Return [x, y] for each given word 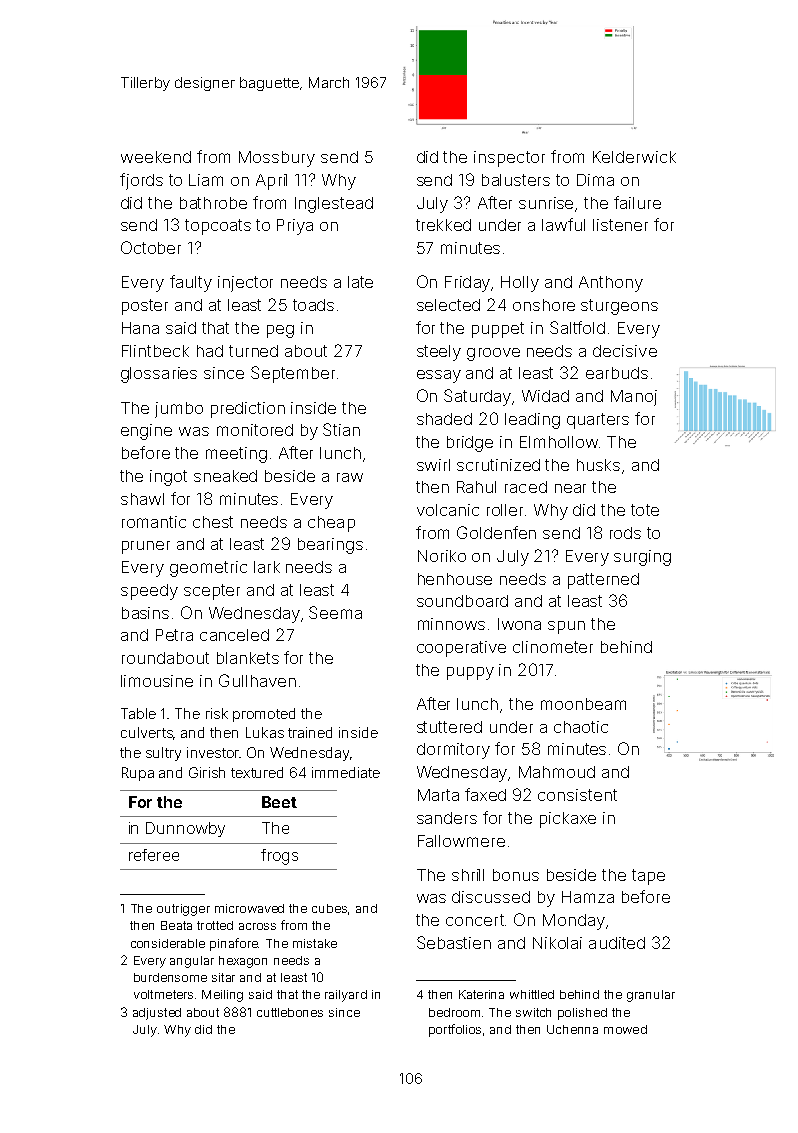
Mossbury [277, 159]
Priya [295, 227]
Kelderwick [634, 157]
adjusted [157, 1014]
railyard [346, 996]
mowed [625, 1029]
